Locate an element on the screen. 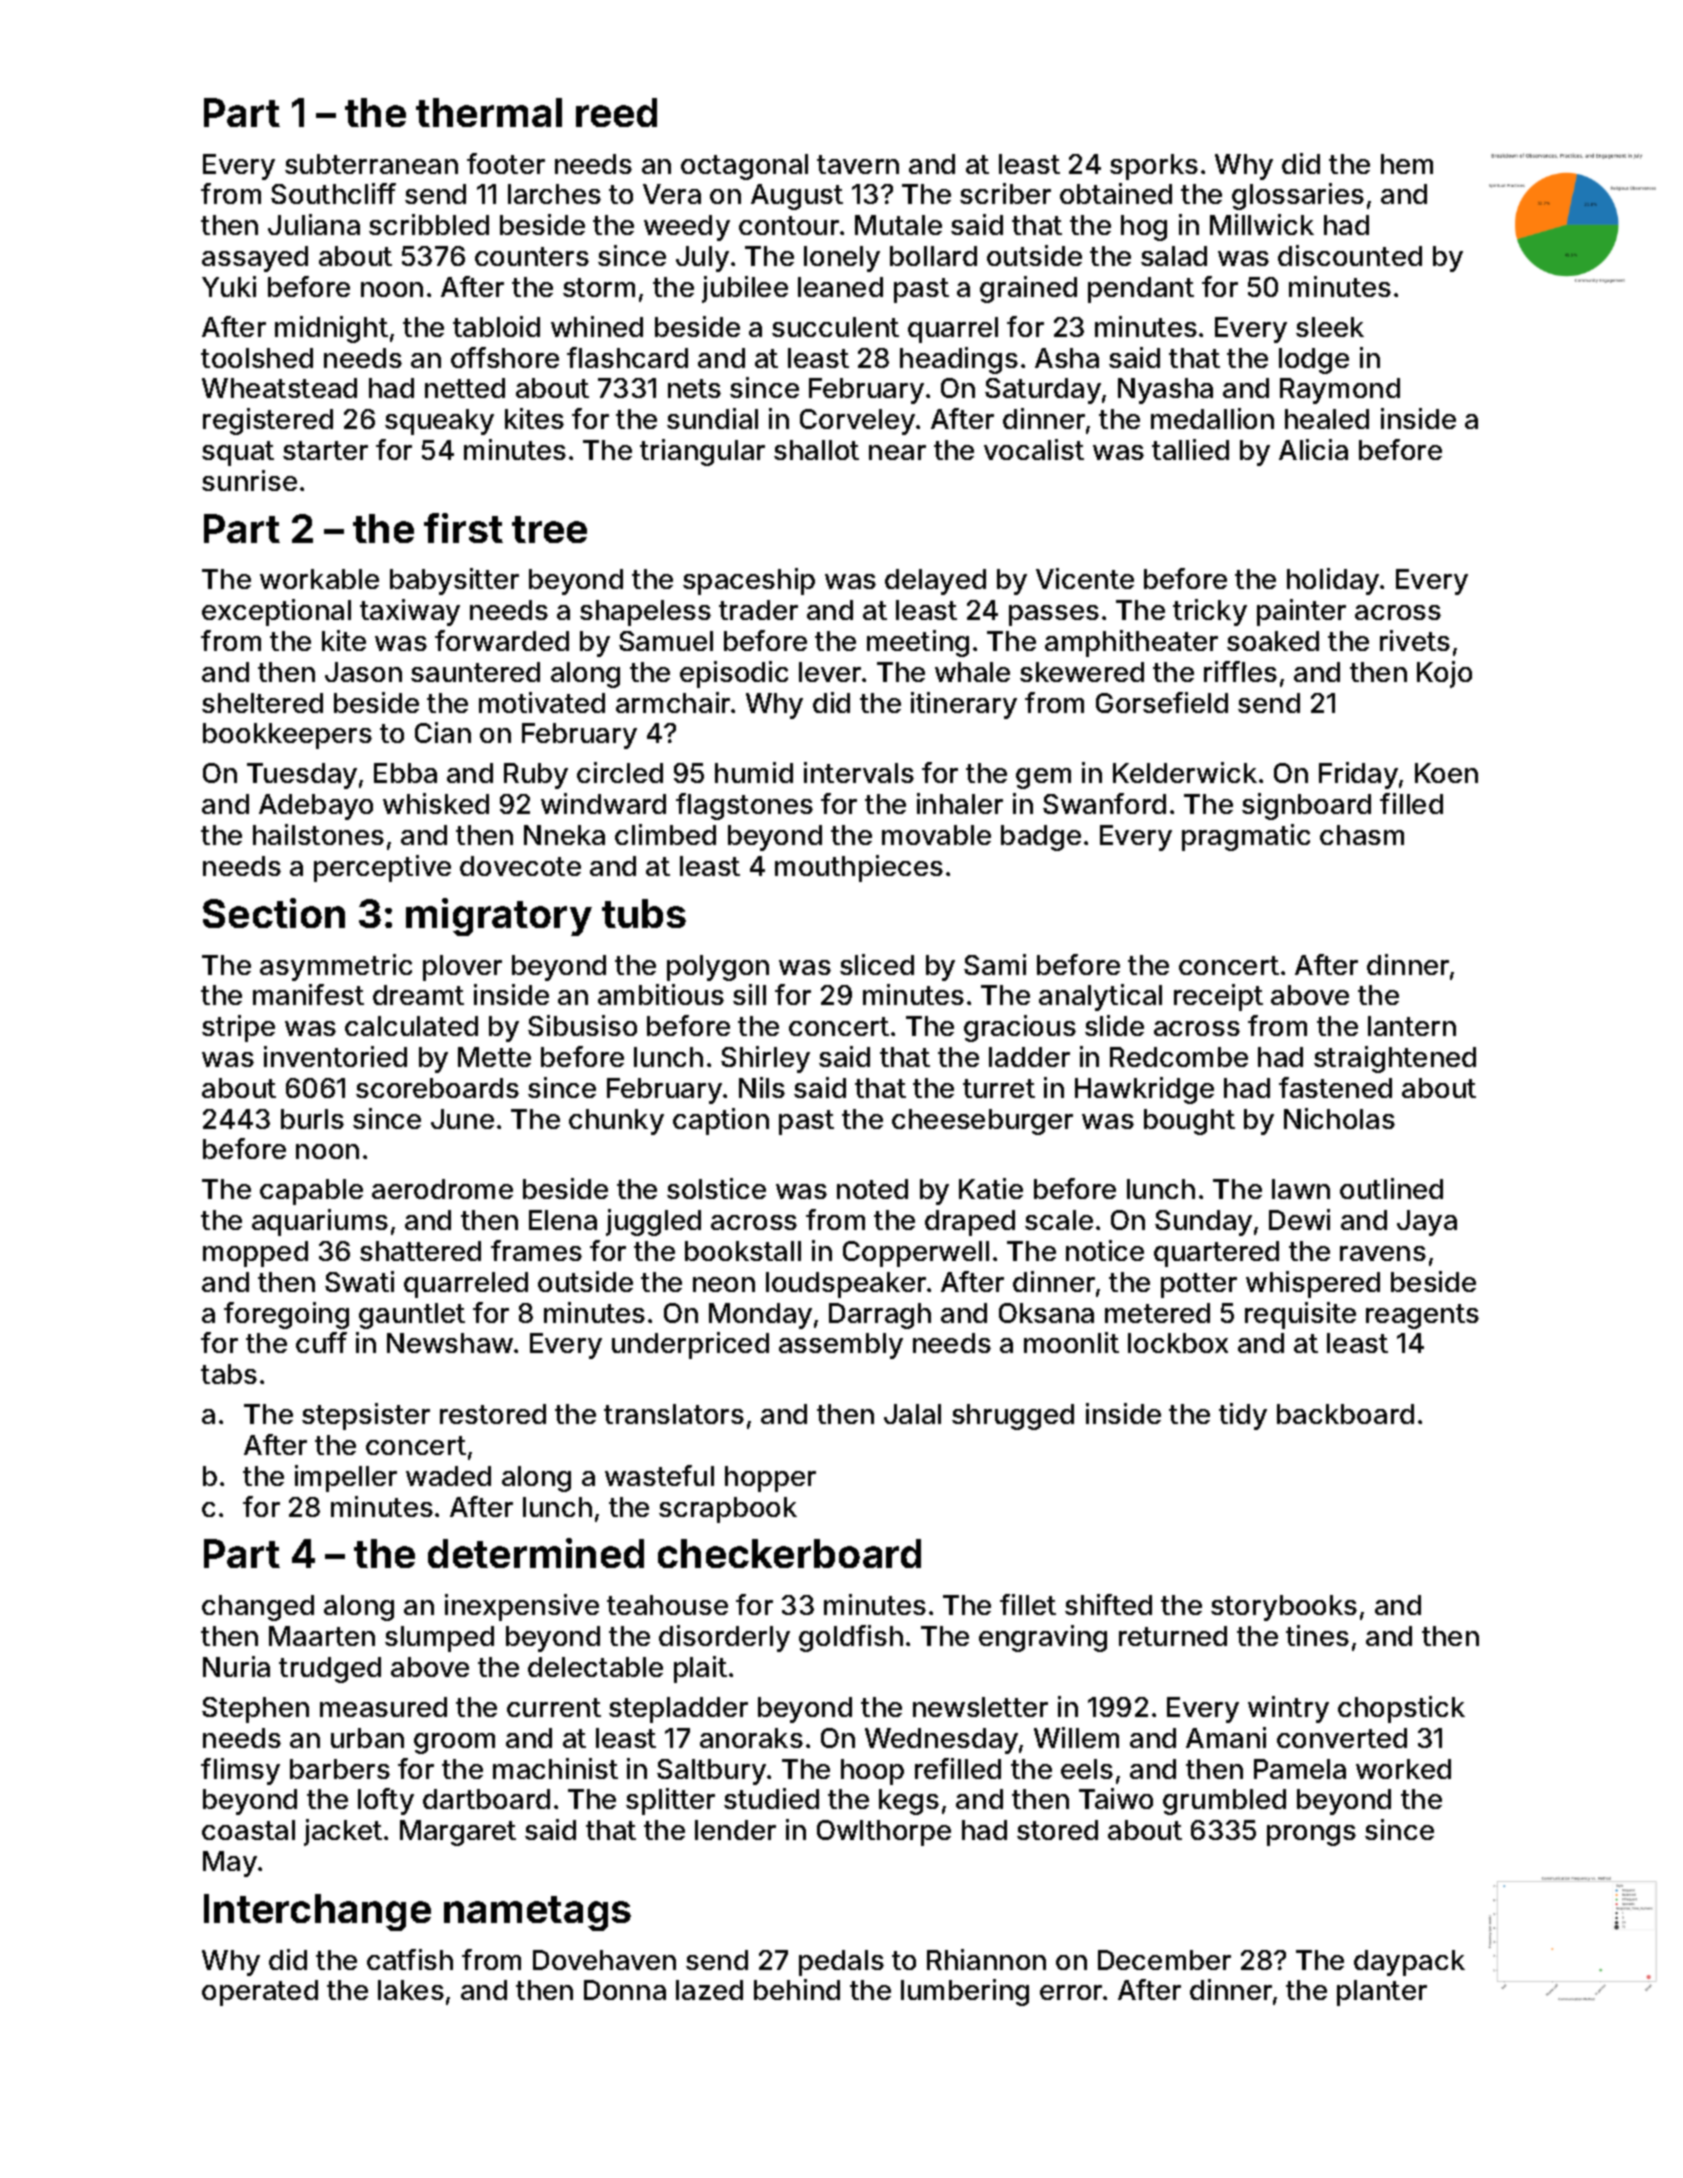 The image size is (1683, 2178). catfish is located at coordinates (410, 1959).
